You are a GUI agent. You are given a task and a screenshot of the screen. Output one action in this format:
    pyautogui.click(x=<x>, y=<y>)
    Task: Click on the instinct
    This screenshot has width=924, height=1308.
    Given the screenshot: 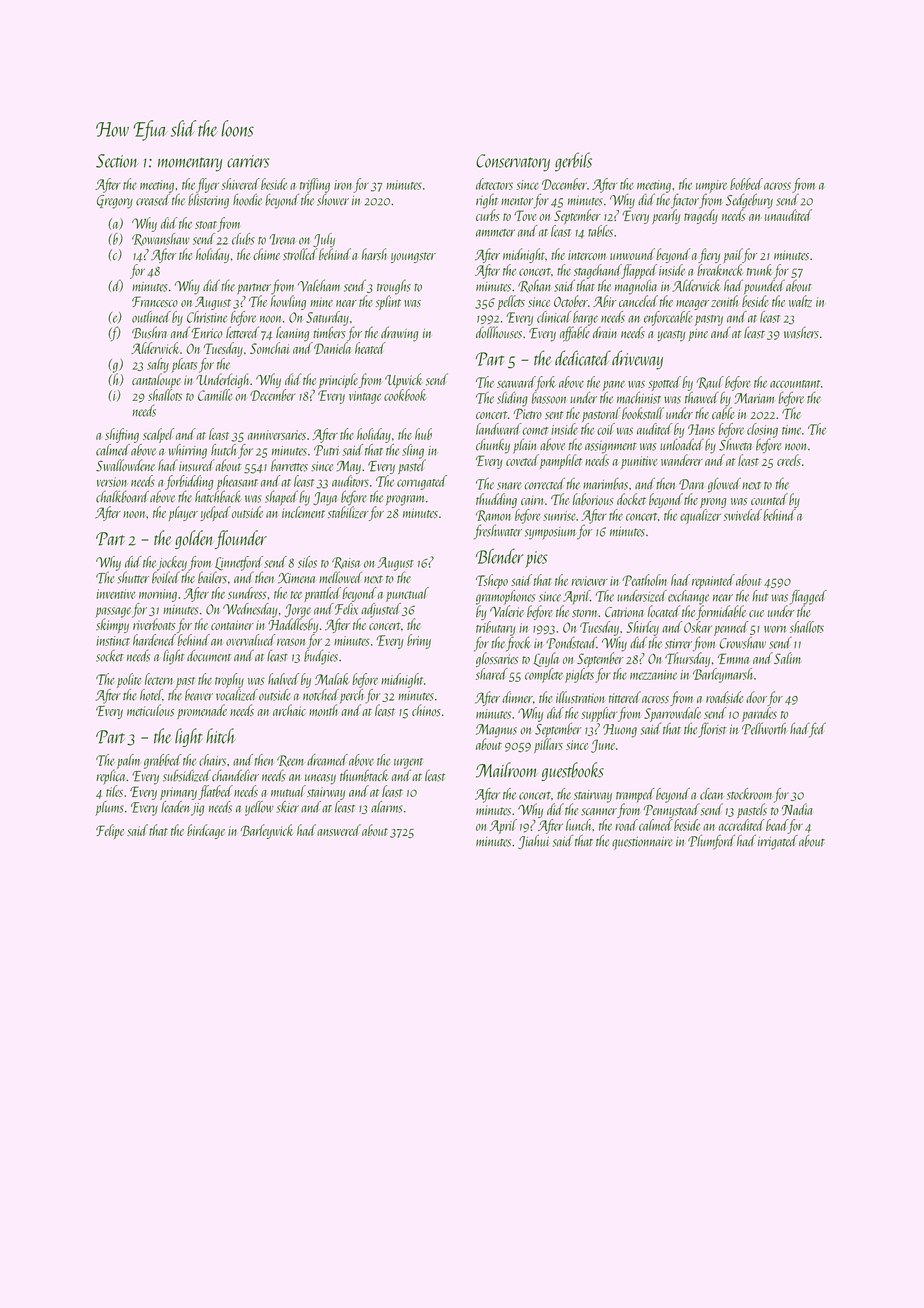 What is the action you would take?
    pyautogui.click(x=113, y=641)
